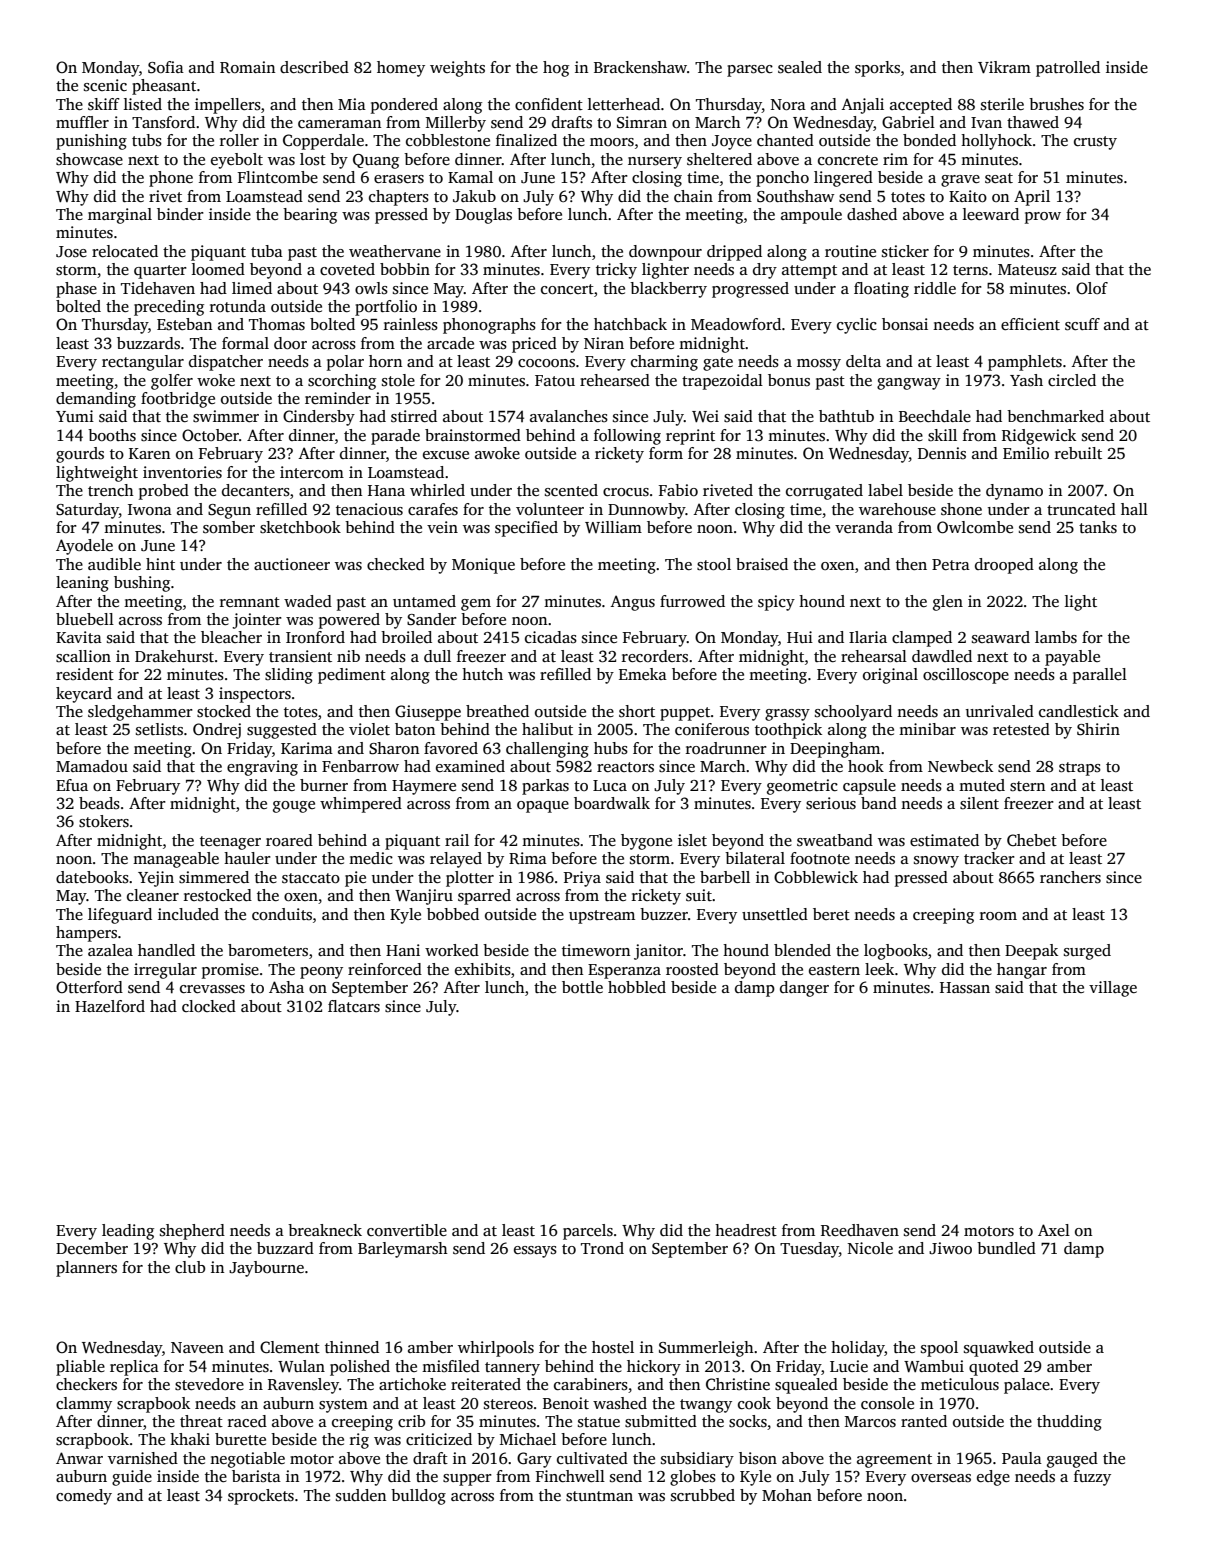  Describe the element at coordinates (613, 1347) in the screenshot. I see `hostel` at that location.
